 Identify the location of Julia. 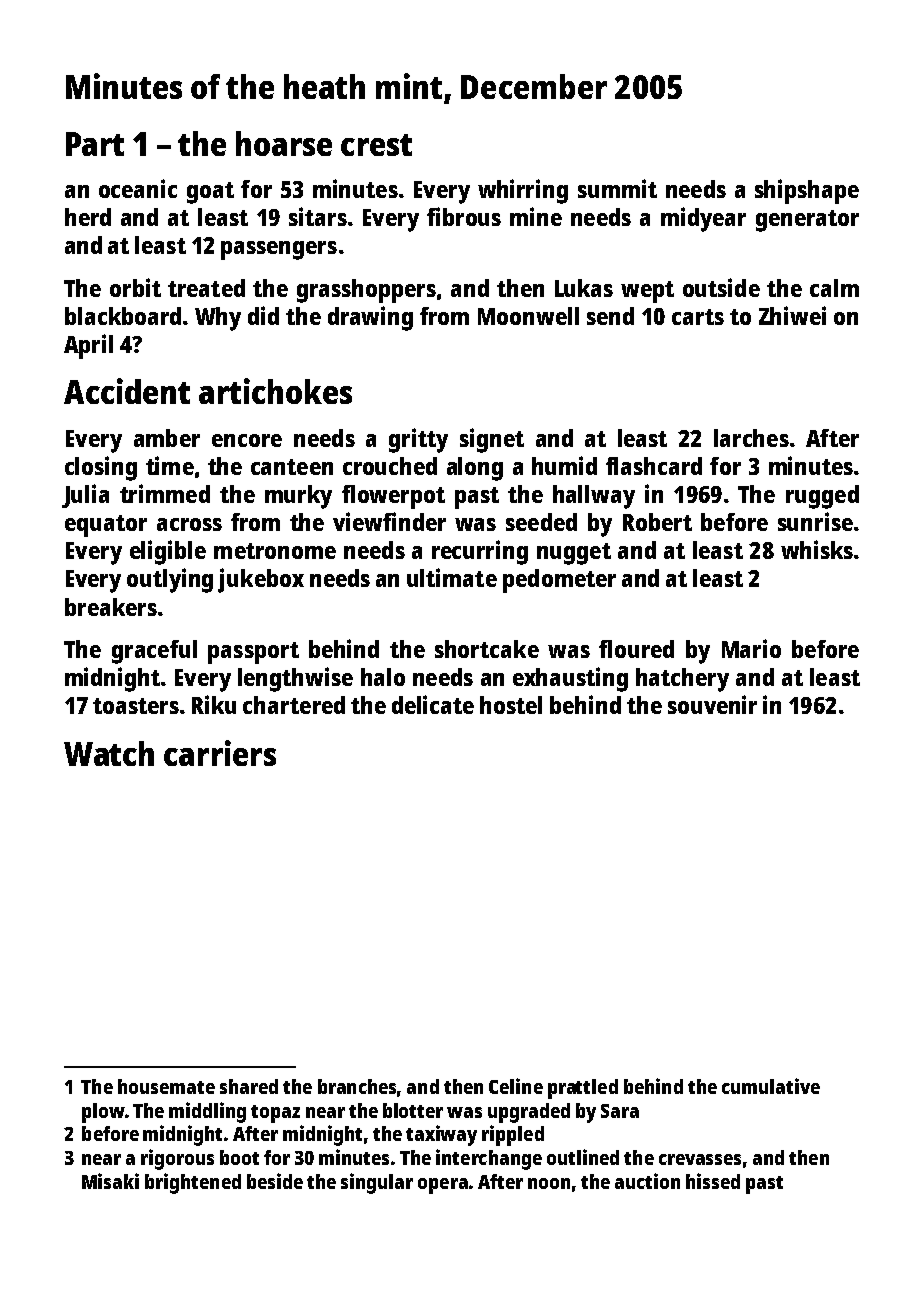
(85, 496).
